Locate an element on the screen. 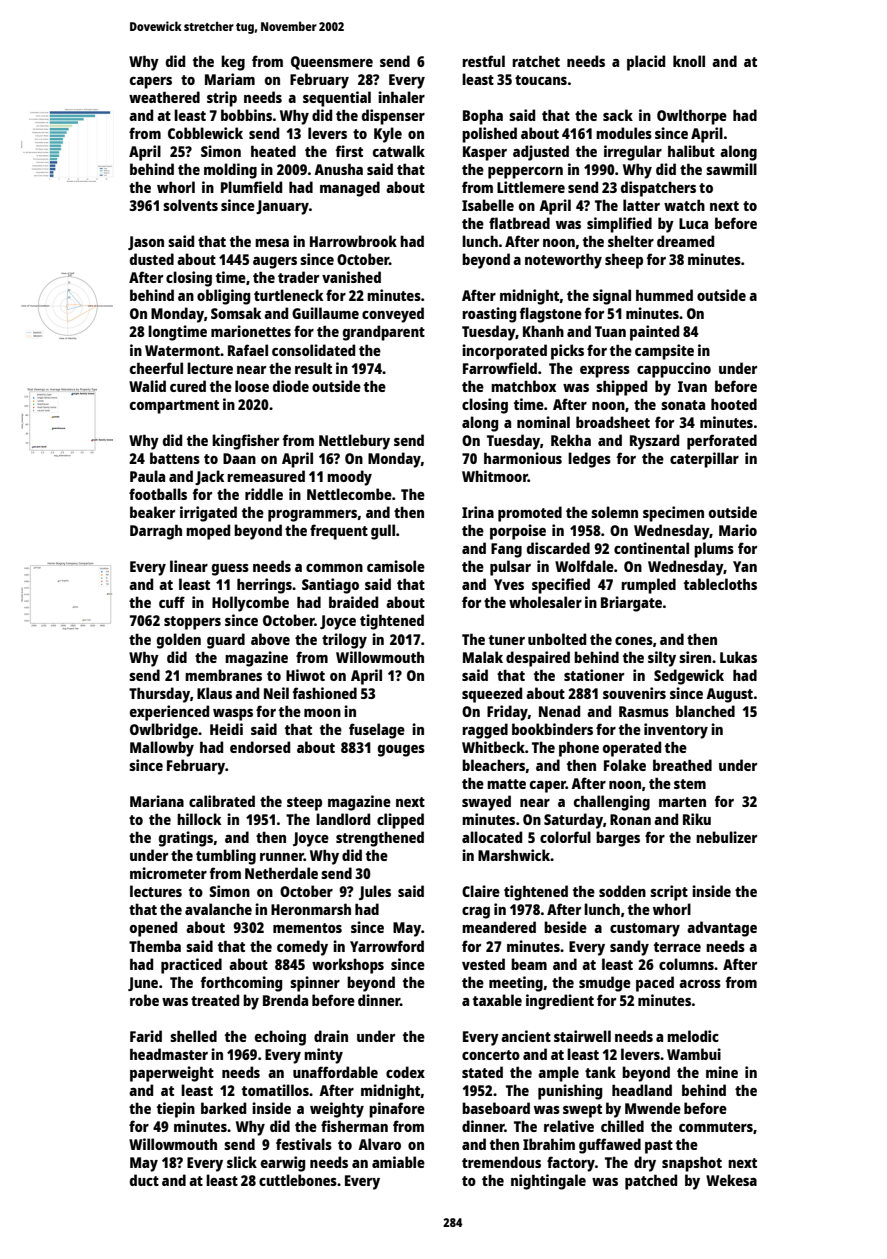 The width and height of the screenshot is (887, 1259). Mallowby is located at coordinates (162, 749).
